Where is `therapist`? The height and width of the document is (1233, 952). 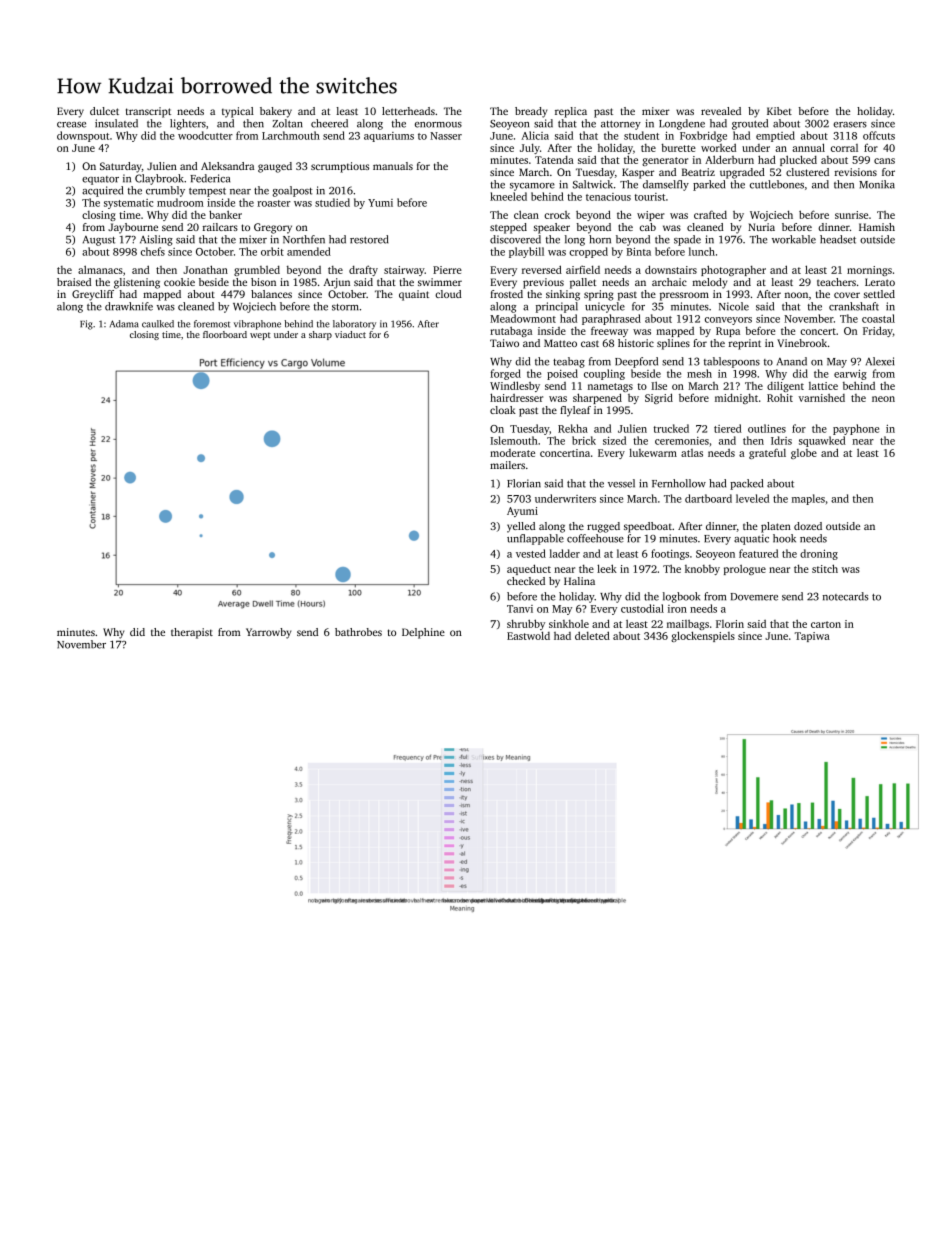
therapist is located at coordinates (192, 633).
